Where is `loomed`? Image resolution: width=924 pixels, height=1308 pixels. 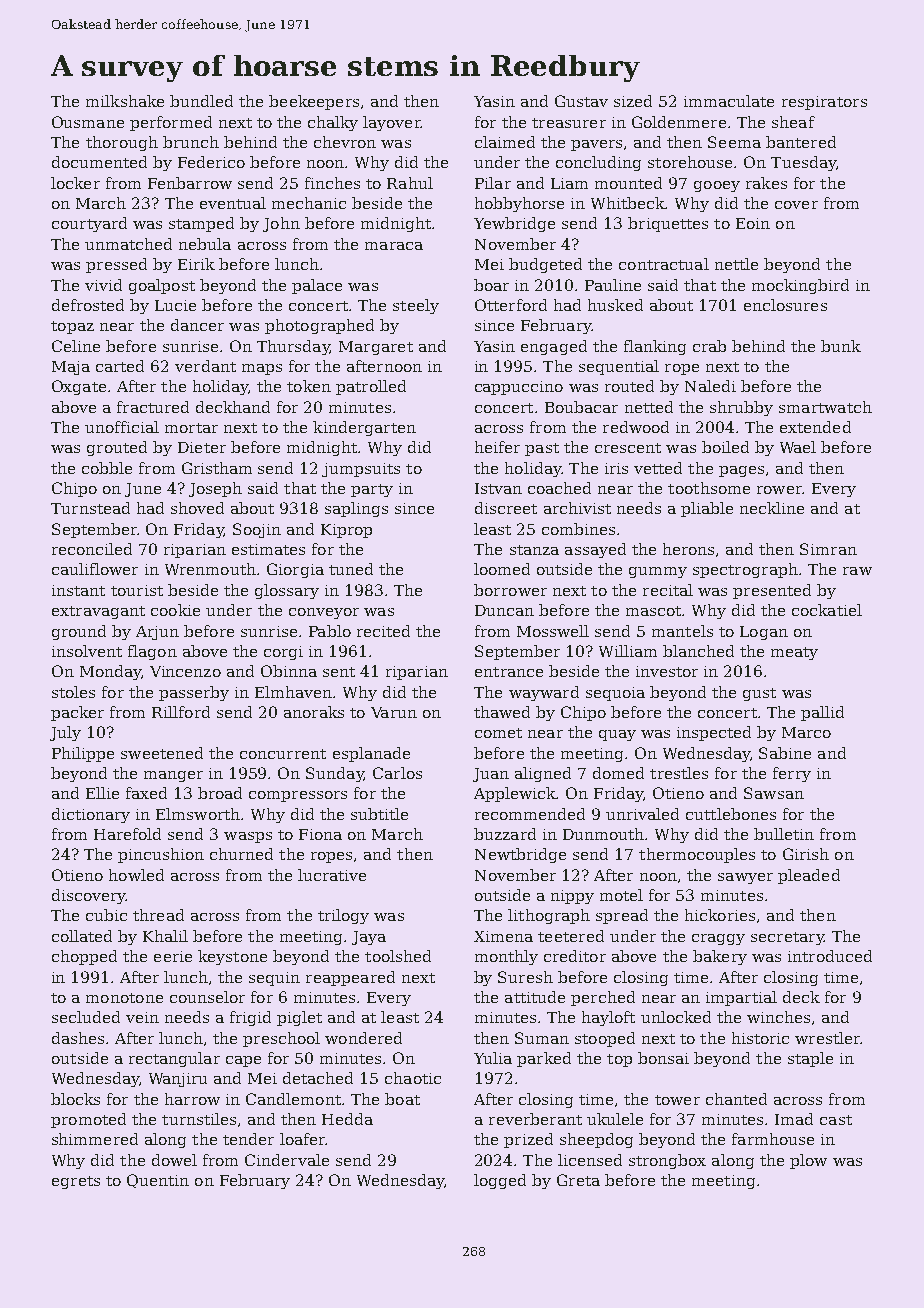 loomed is located at coordinates (502, 569).
